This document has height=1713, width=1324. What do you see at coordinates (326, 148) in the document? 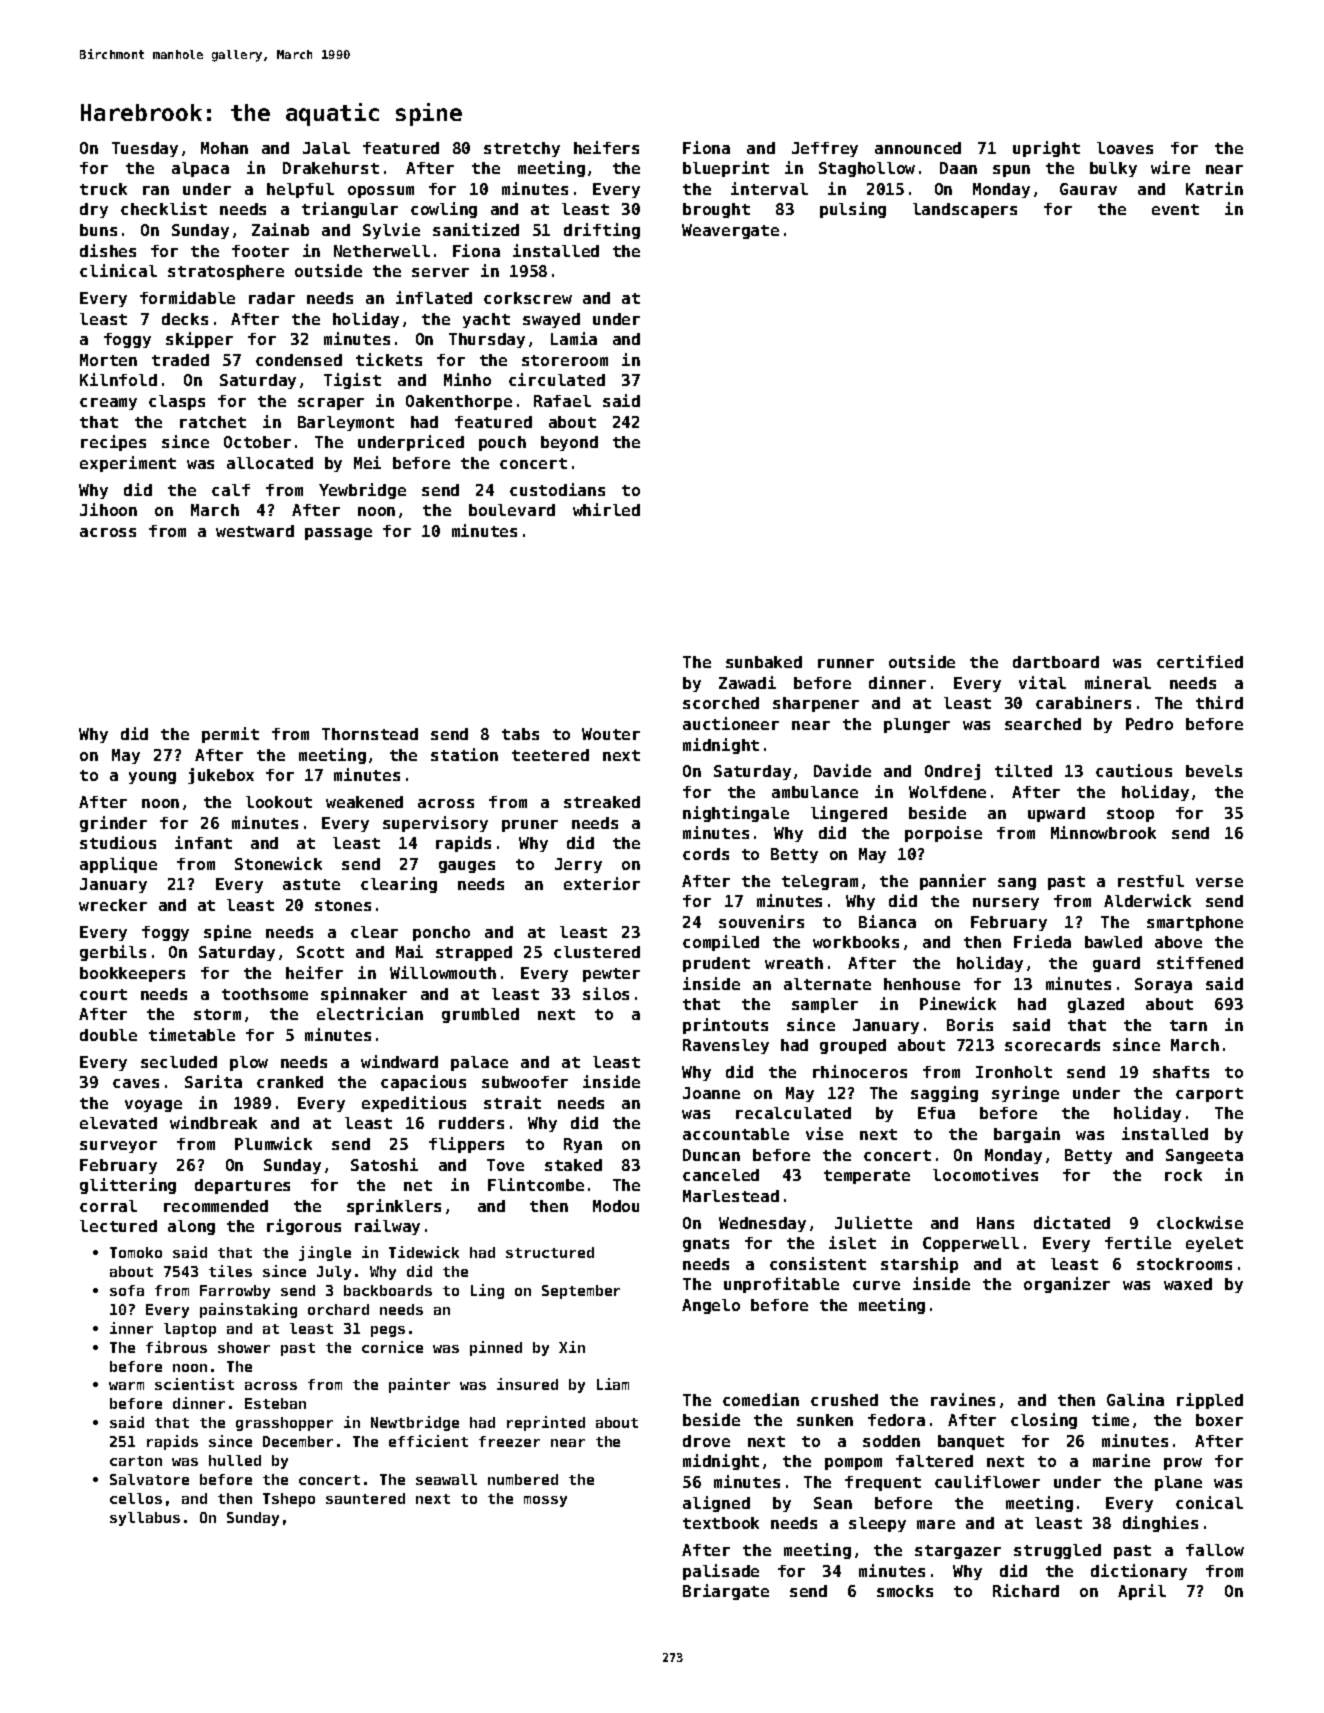
I see `Jalal` at bounding box center [326, 148].
